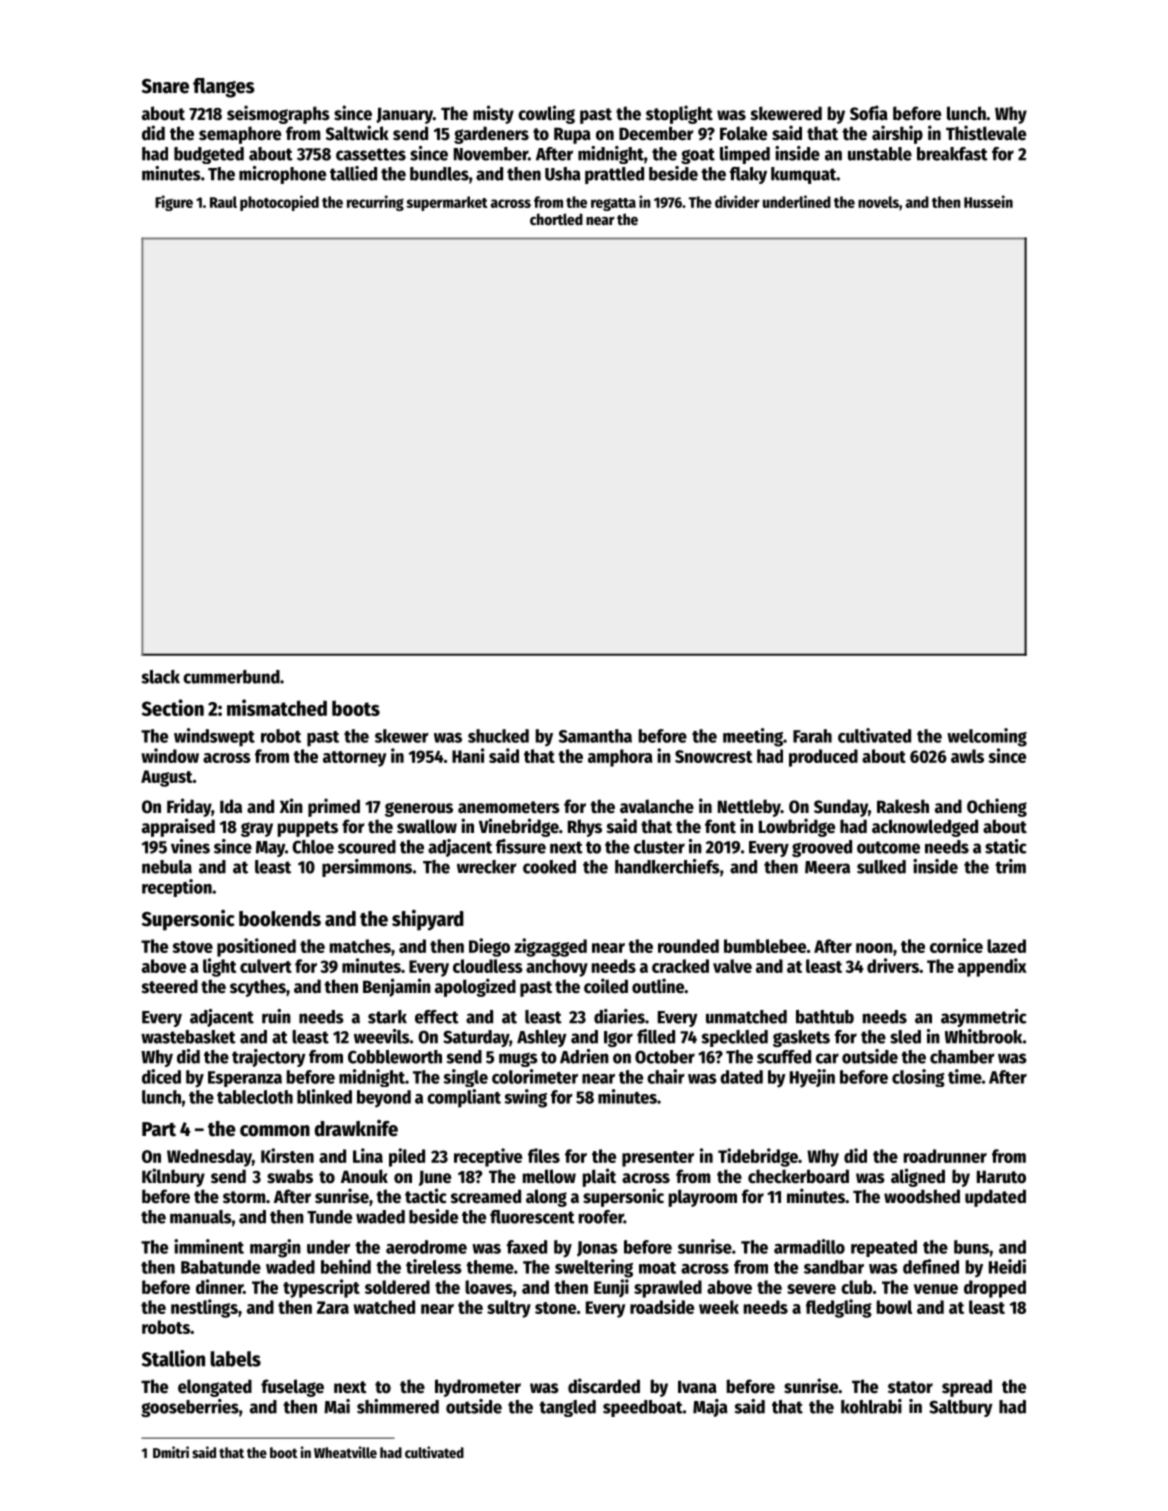  I want to click on elongated, so click(215, 1388).
